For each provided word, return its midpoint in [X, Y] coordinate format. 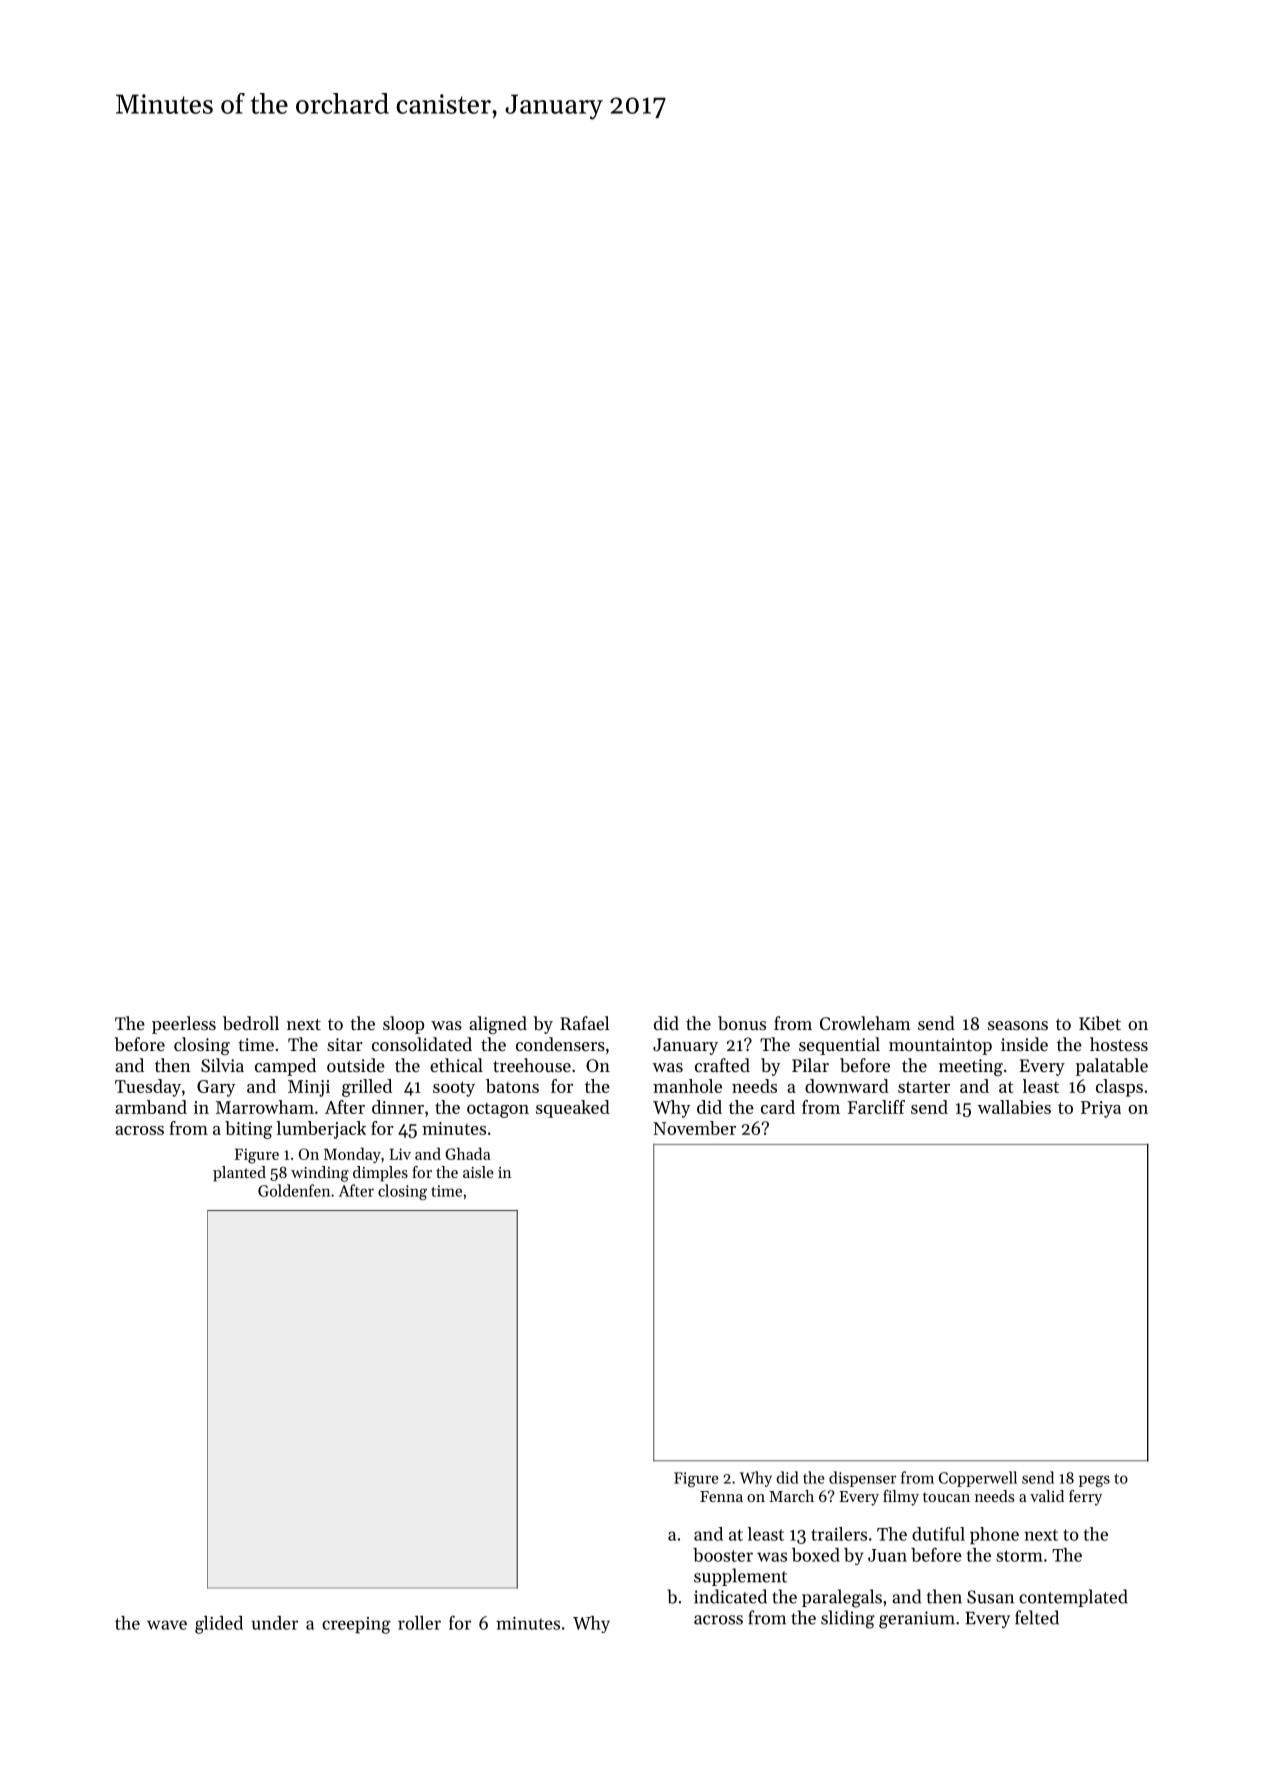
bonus [742, 1023]
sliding [848, 1619]
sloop [403, 1025]
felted [1037, 1617]
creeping [356, 1625]
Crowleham [865, 1023]
